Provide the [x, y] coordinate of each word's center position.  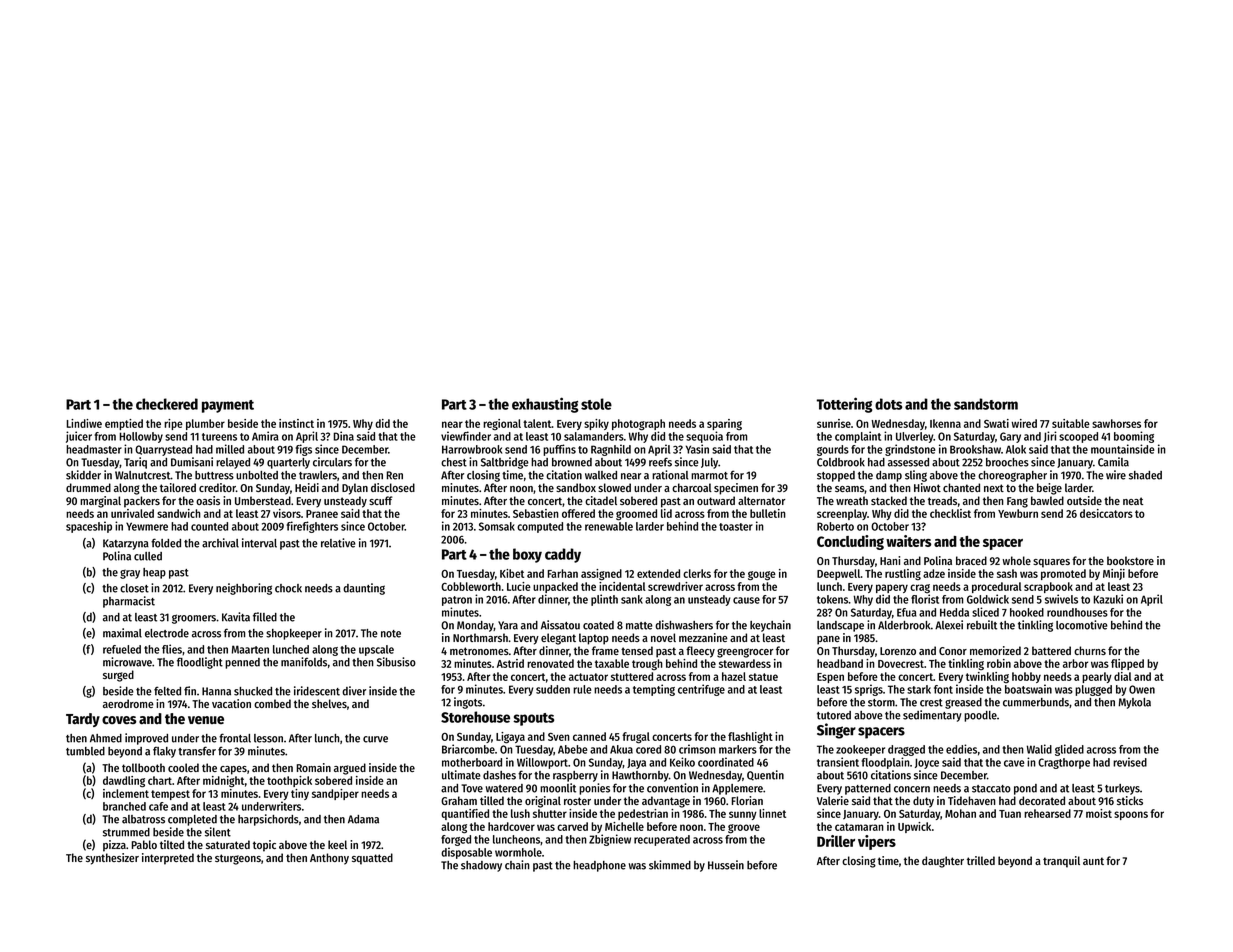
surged [118, 676]
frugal [636, 738]
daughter [943, 862]
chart [160, 780]
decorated [1042, 800]
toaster [736, 527]
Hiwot [927, 487]
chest [454, 462]
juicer [79, 437]
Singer [836, 731]
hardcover [511, 826]
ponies [594, 789]
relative [338, 543]
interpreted [168, 859]
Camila [1113, 462]
